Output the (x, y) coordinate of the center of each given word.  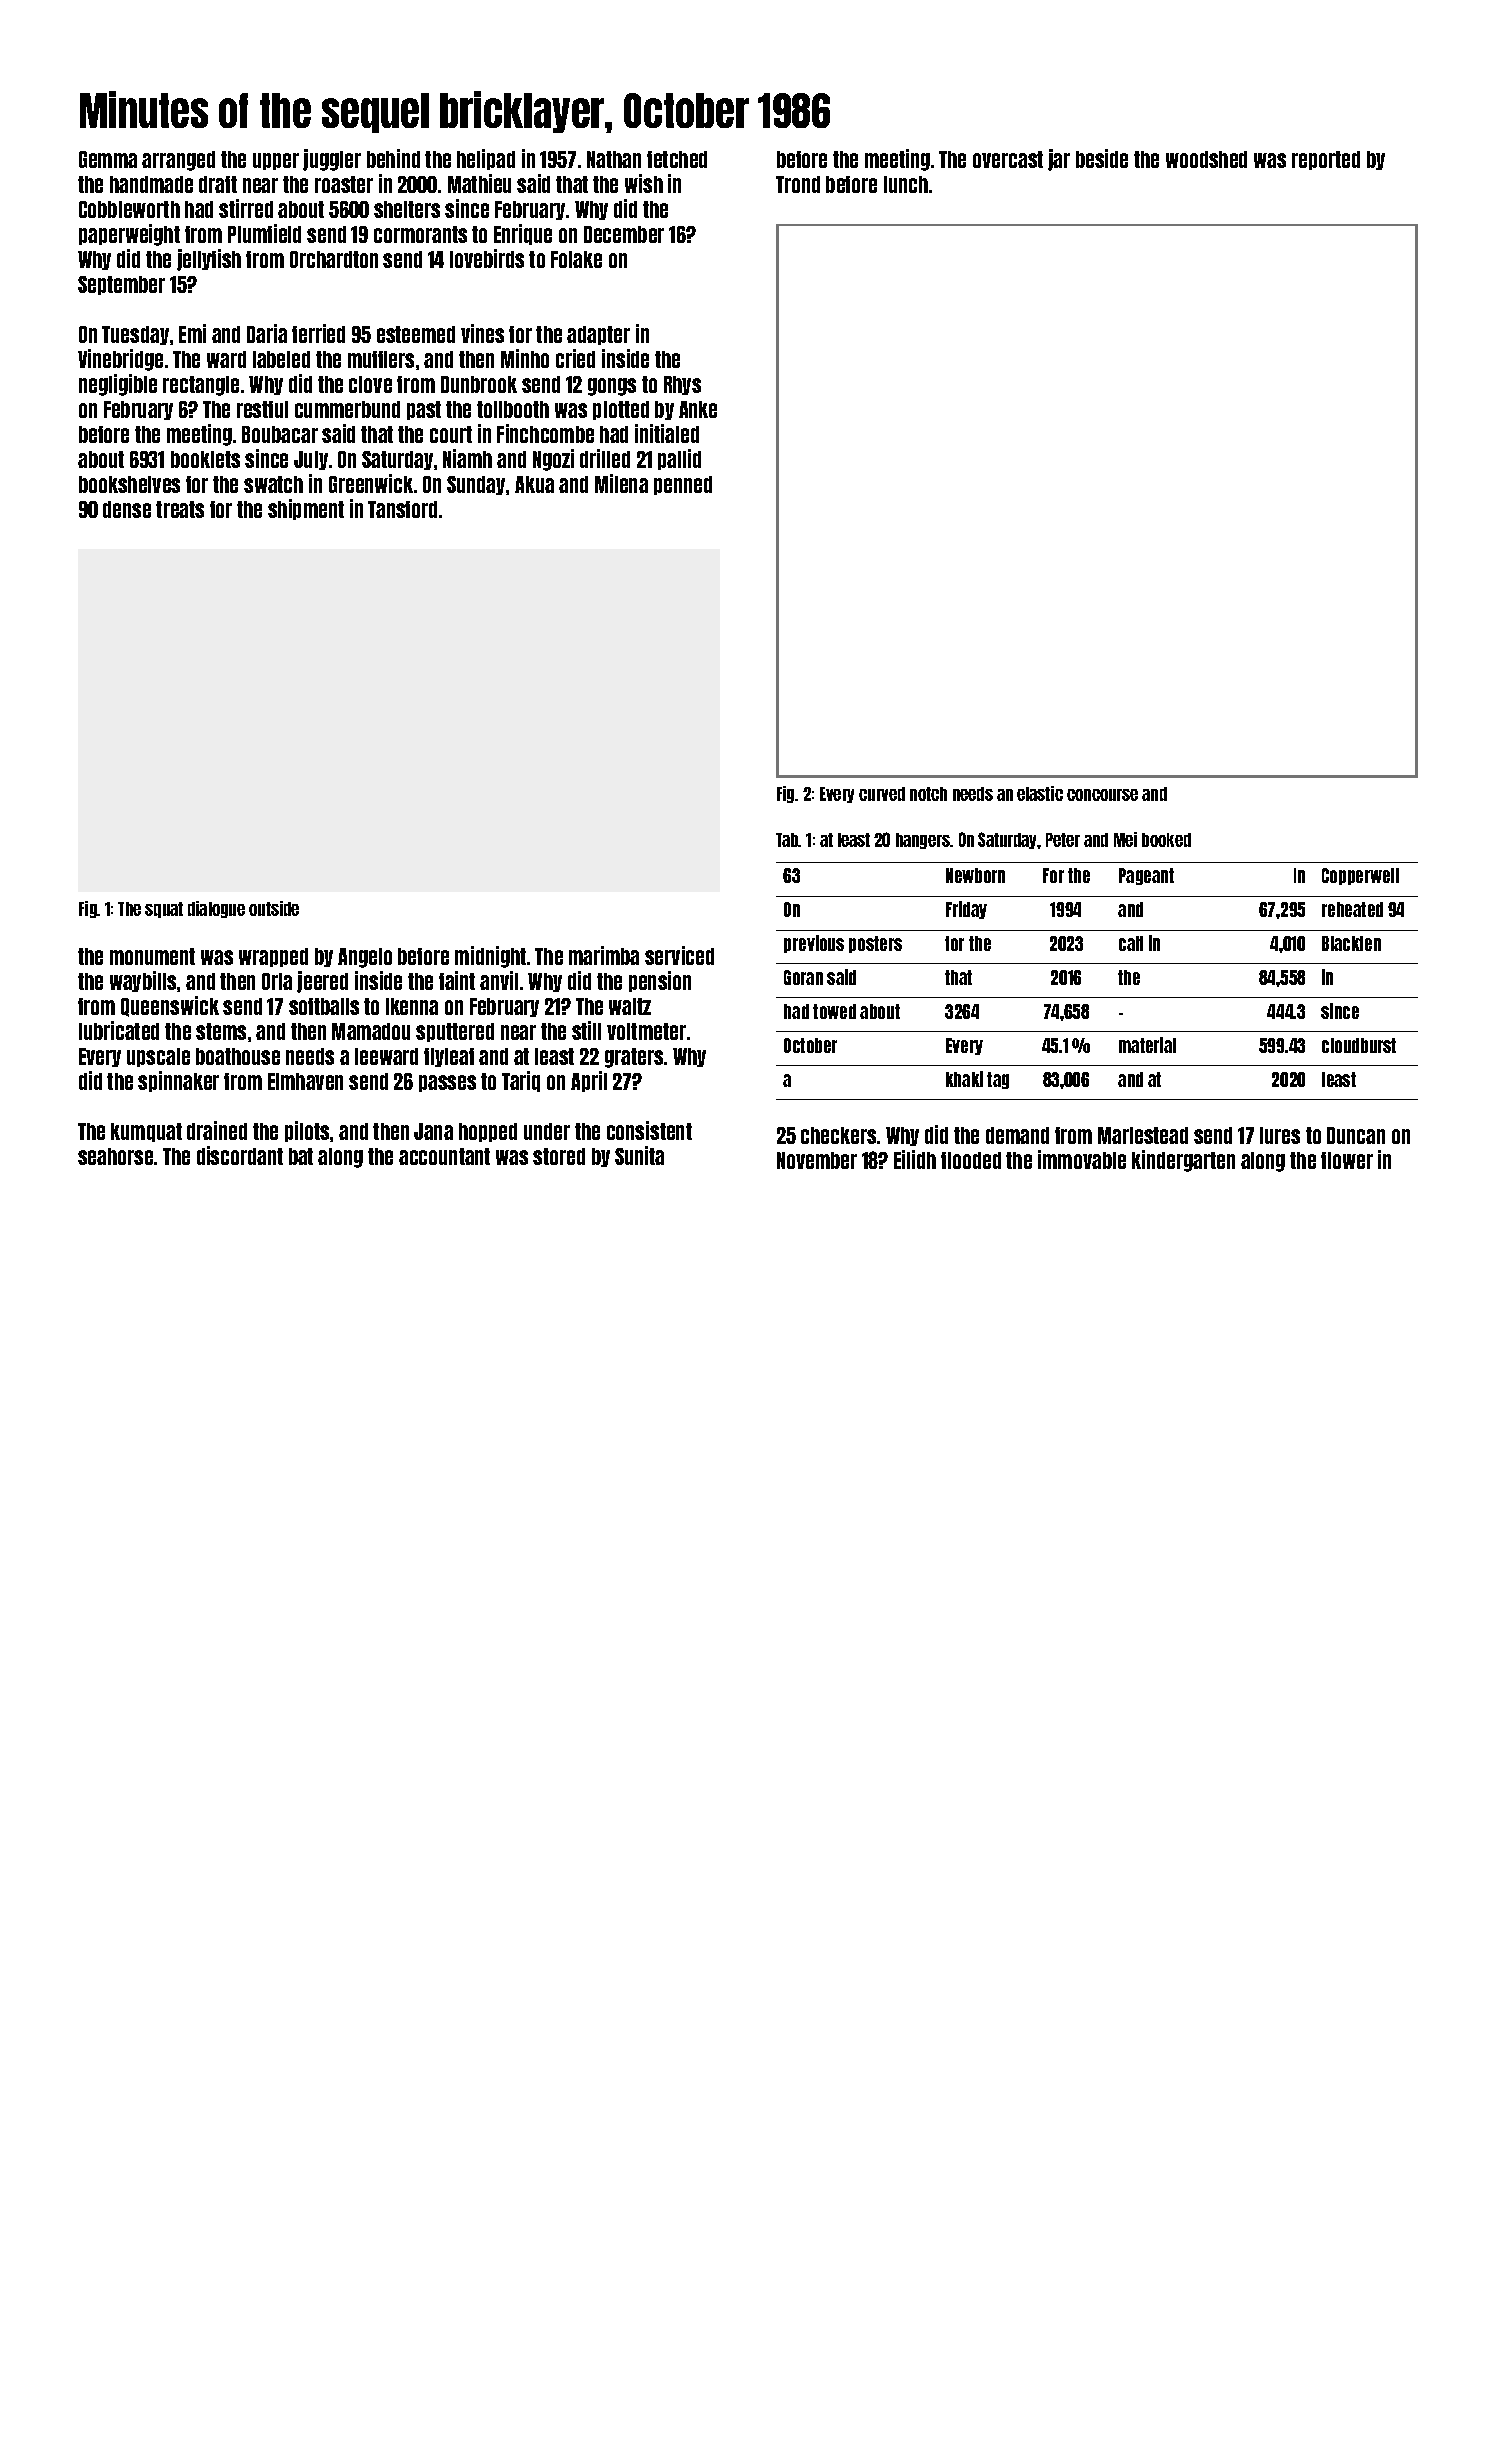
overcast (1008, 159)
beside (1102, 158)
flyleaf (449, 1057)
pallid (679, 459)
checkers (838, 1135)
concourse (1102, 795)
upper (276, 161)
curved (882, 794)
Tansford (402, 509)
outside (274, 908)
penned (683, 485)
